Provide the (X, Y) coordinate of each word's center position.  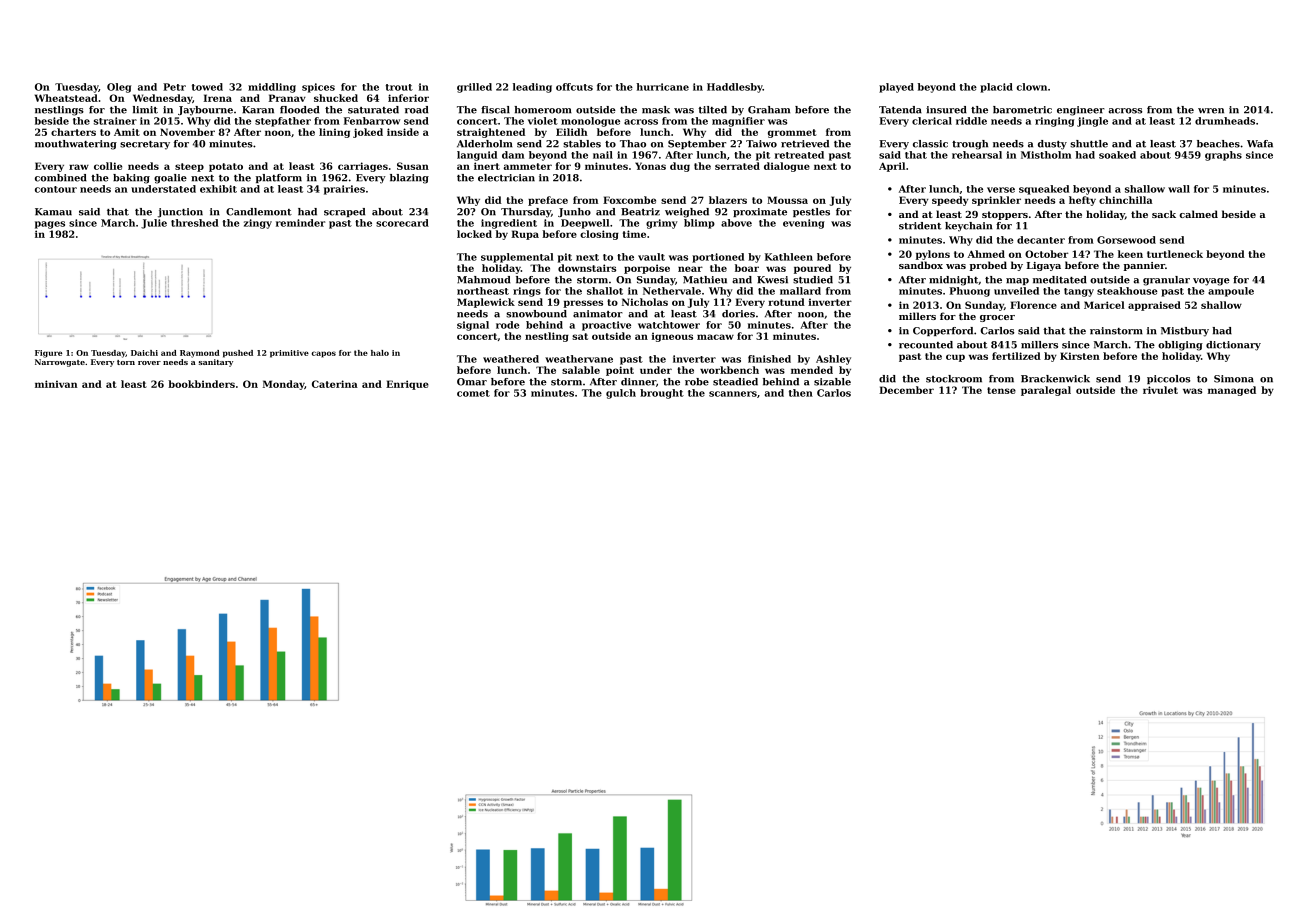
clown (1032, 87)
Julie (154, 224)
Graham (769, 110)
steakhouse (1127, 291)
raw (79, 167)
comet (473, 393)
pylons (933, 255)
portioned (718, 258)
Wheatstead (66, 98)
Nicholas (645, 302)
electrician (506, 178)
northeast (483, 291)
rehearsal (977, 155)
